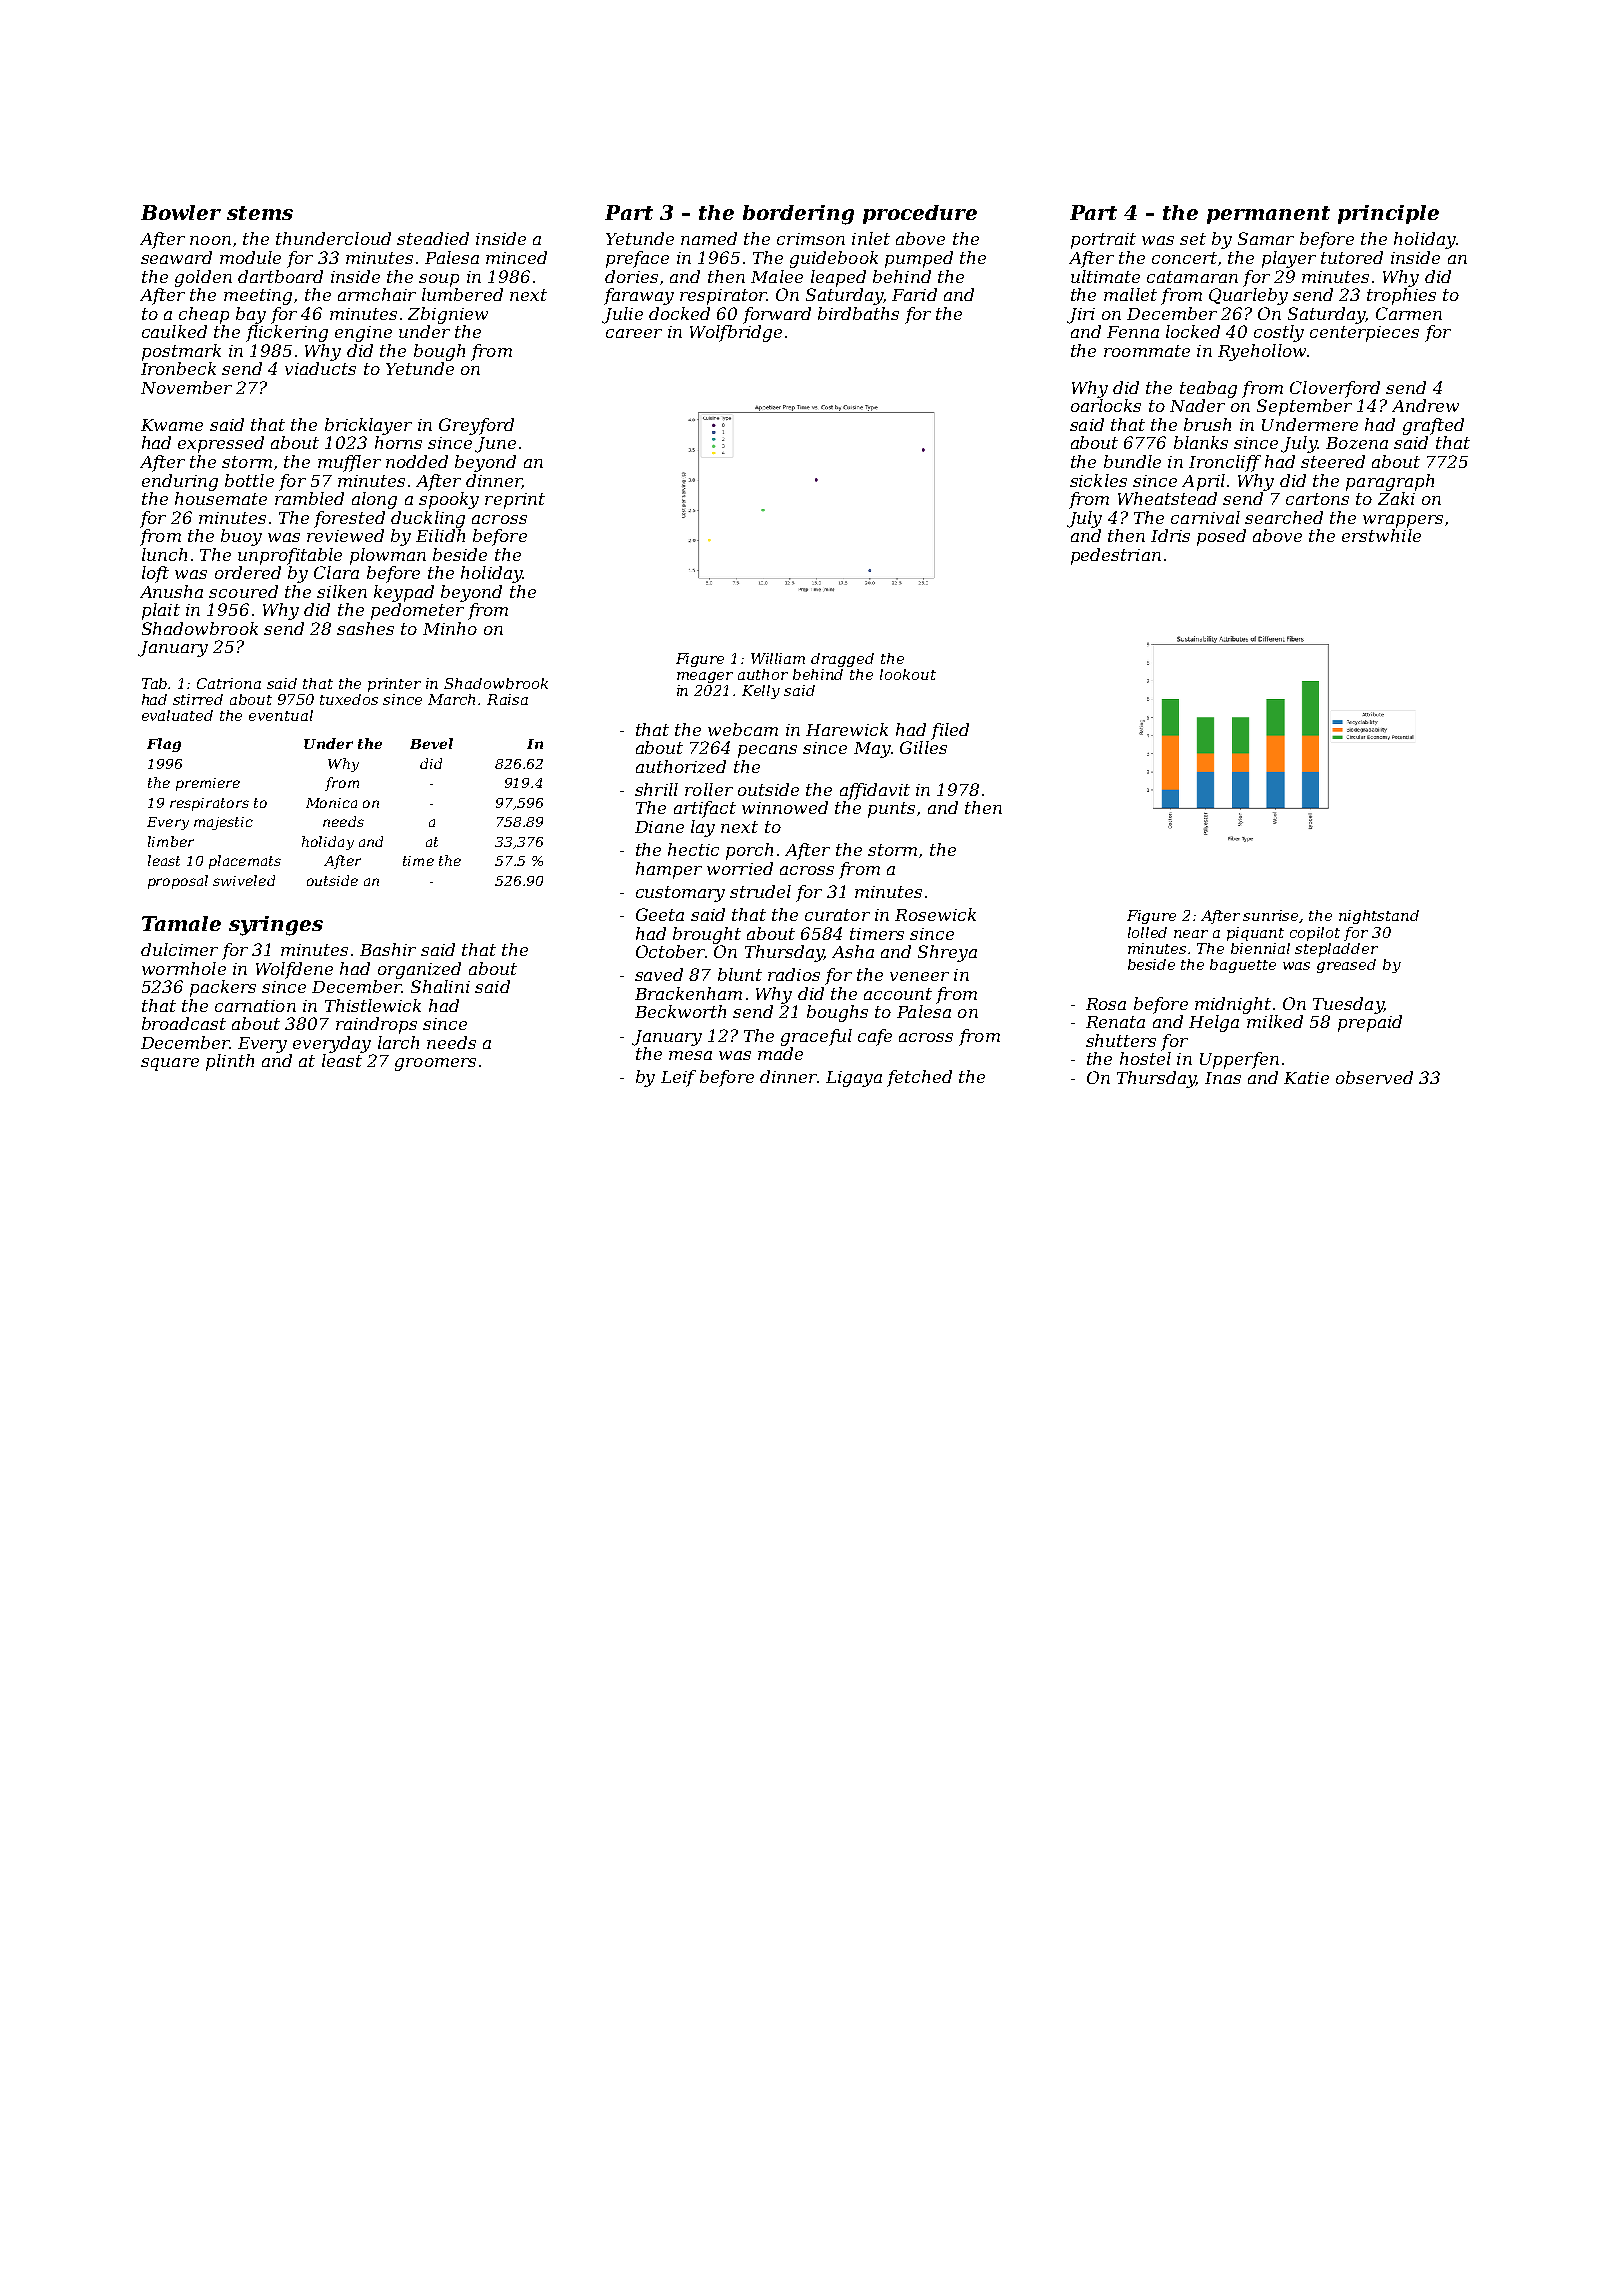  Describe the element at coordinates (736, 333) in the document. I see `Wolfbridge` at that location.
